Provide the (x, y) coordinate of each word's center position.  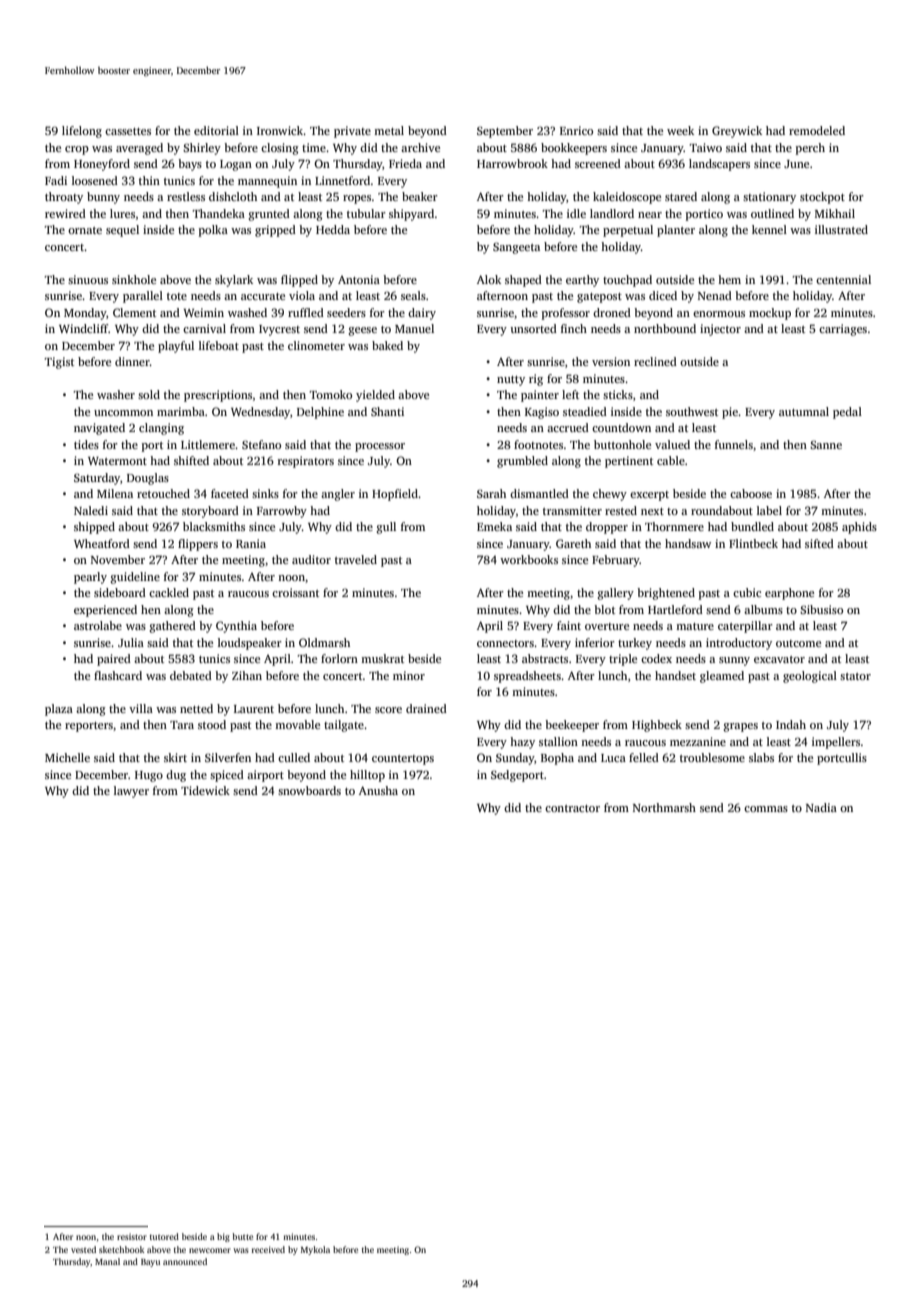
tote (177, 296)
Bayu (150, 1263)
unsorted (533, 328)
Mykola (315, 1250)
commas (766, 809)
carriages (843, 330)
